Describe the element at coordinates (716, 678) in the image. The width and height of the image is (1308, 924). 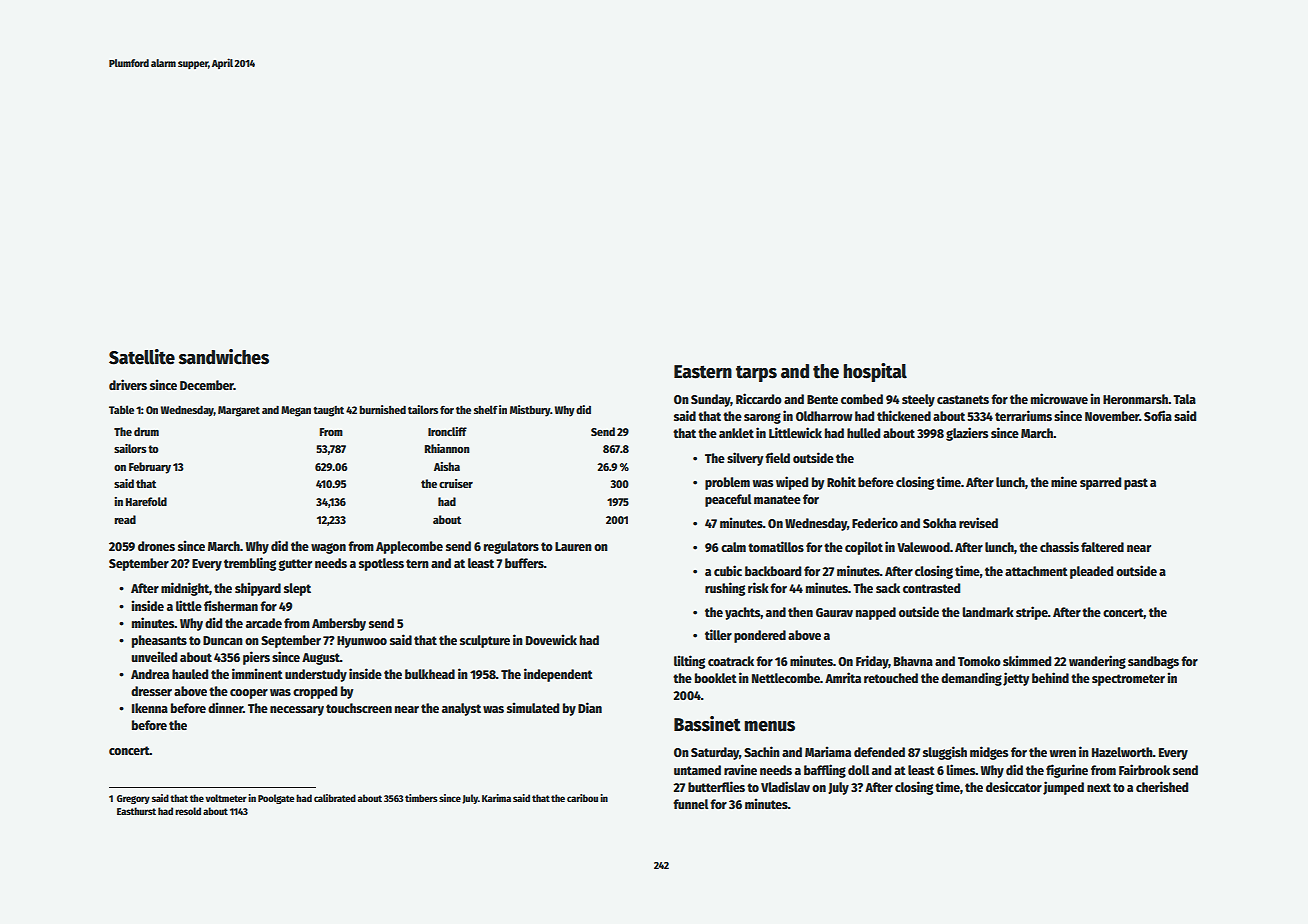
I see `booklet` at that location.
